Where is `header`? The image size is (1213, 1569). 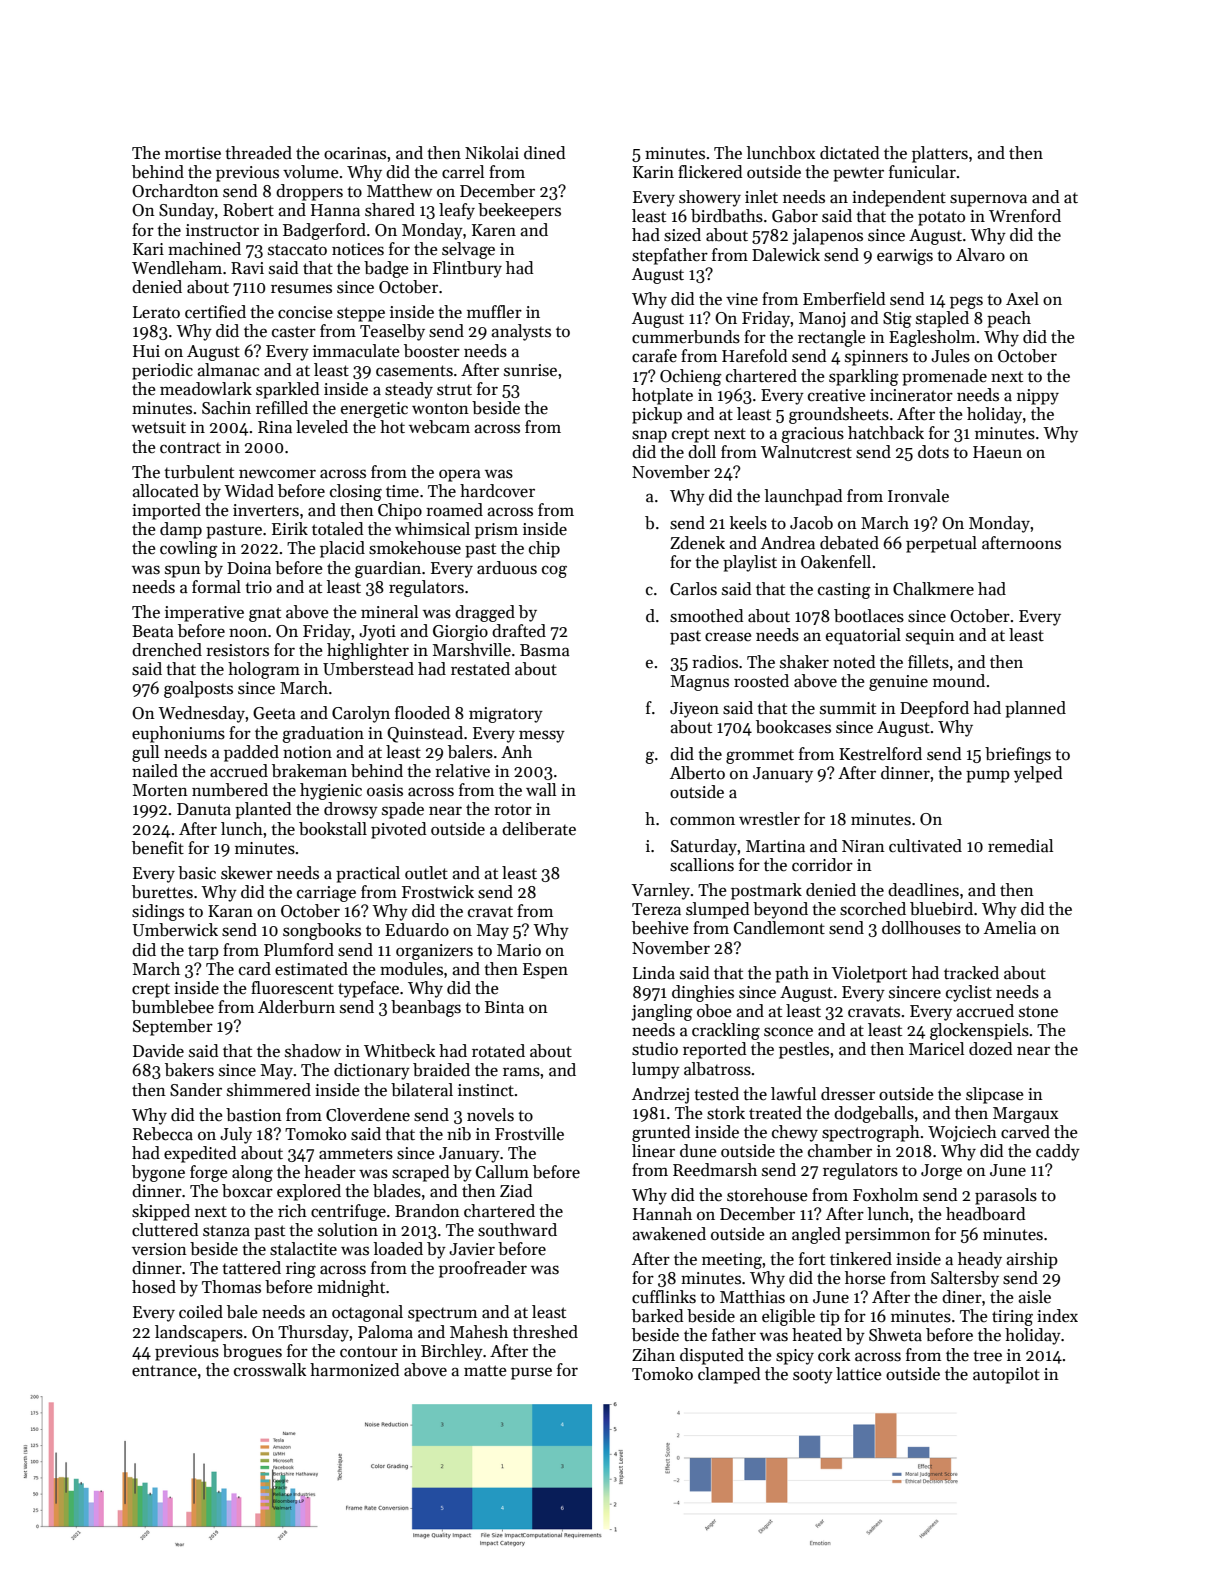
header is located at coordinates (330, 1172).
